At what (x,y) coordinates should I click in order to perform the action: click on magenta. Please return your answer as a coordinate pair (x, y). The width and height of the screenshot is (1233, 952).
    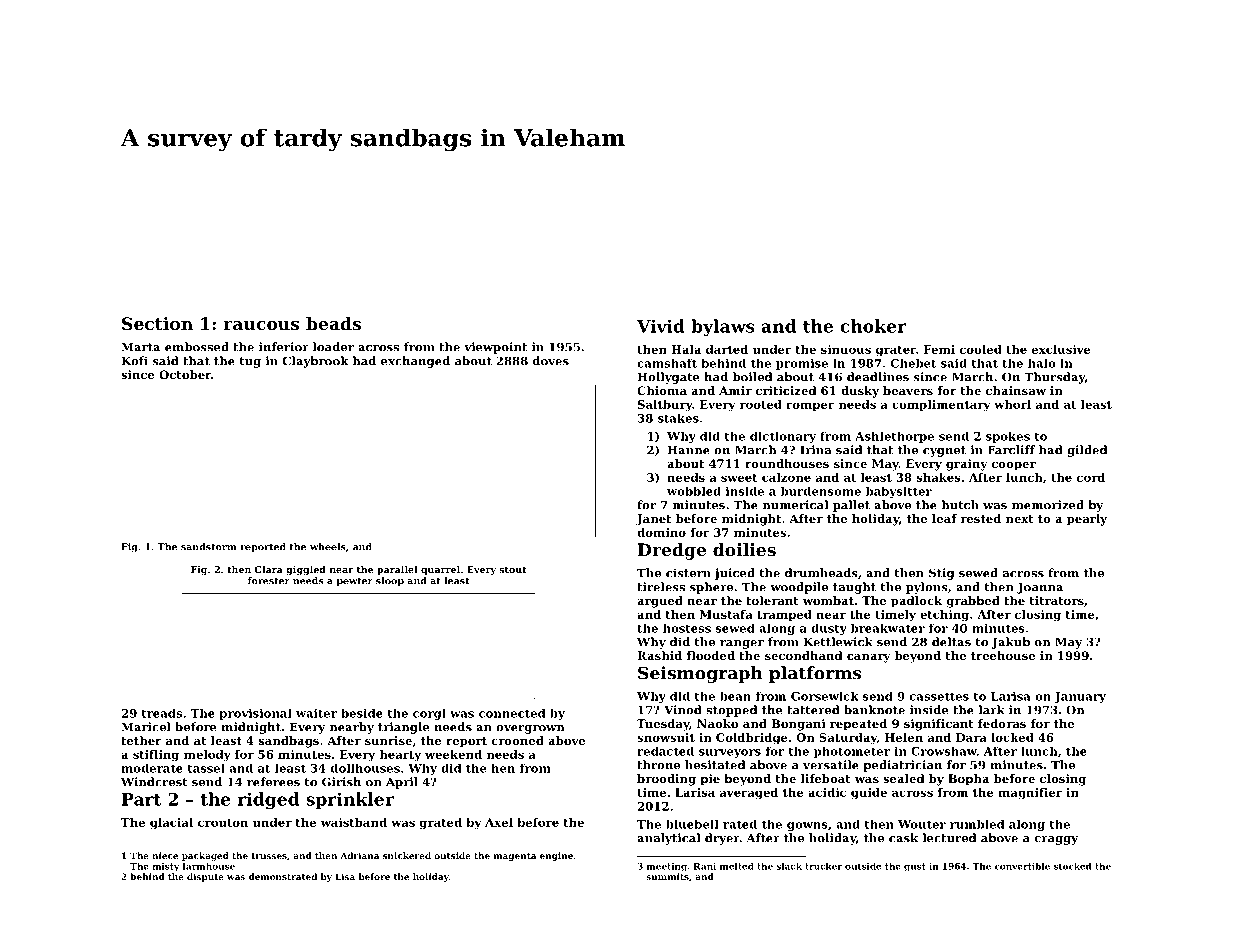
    Looking at the image, I should click on (515, 857).
